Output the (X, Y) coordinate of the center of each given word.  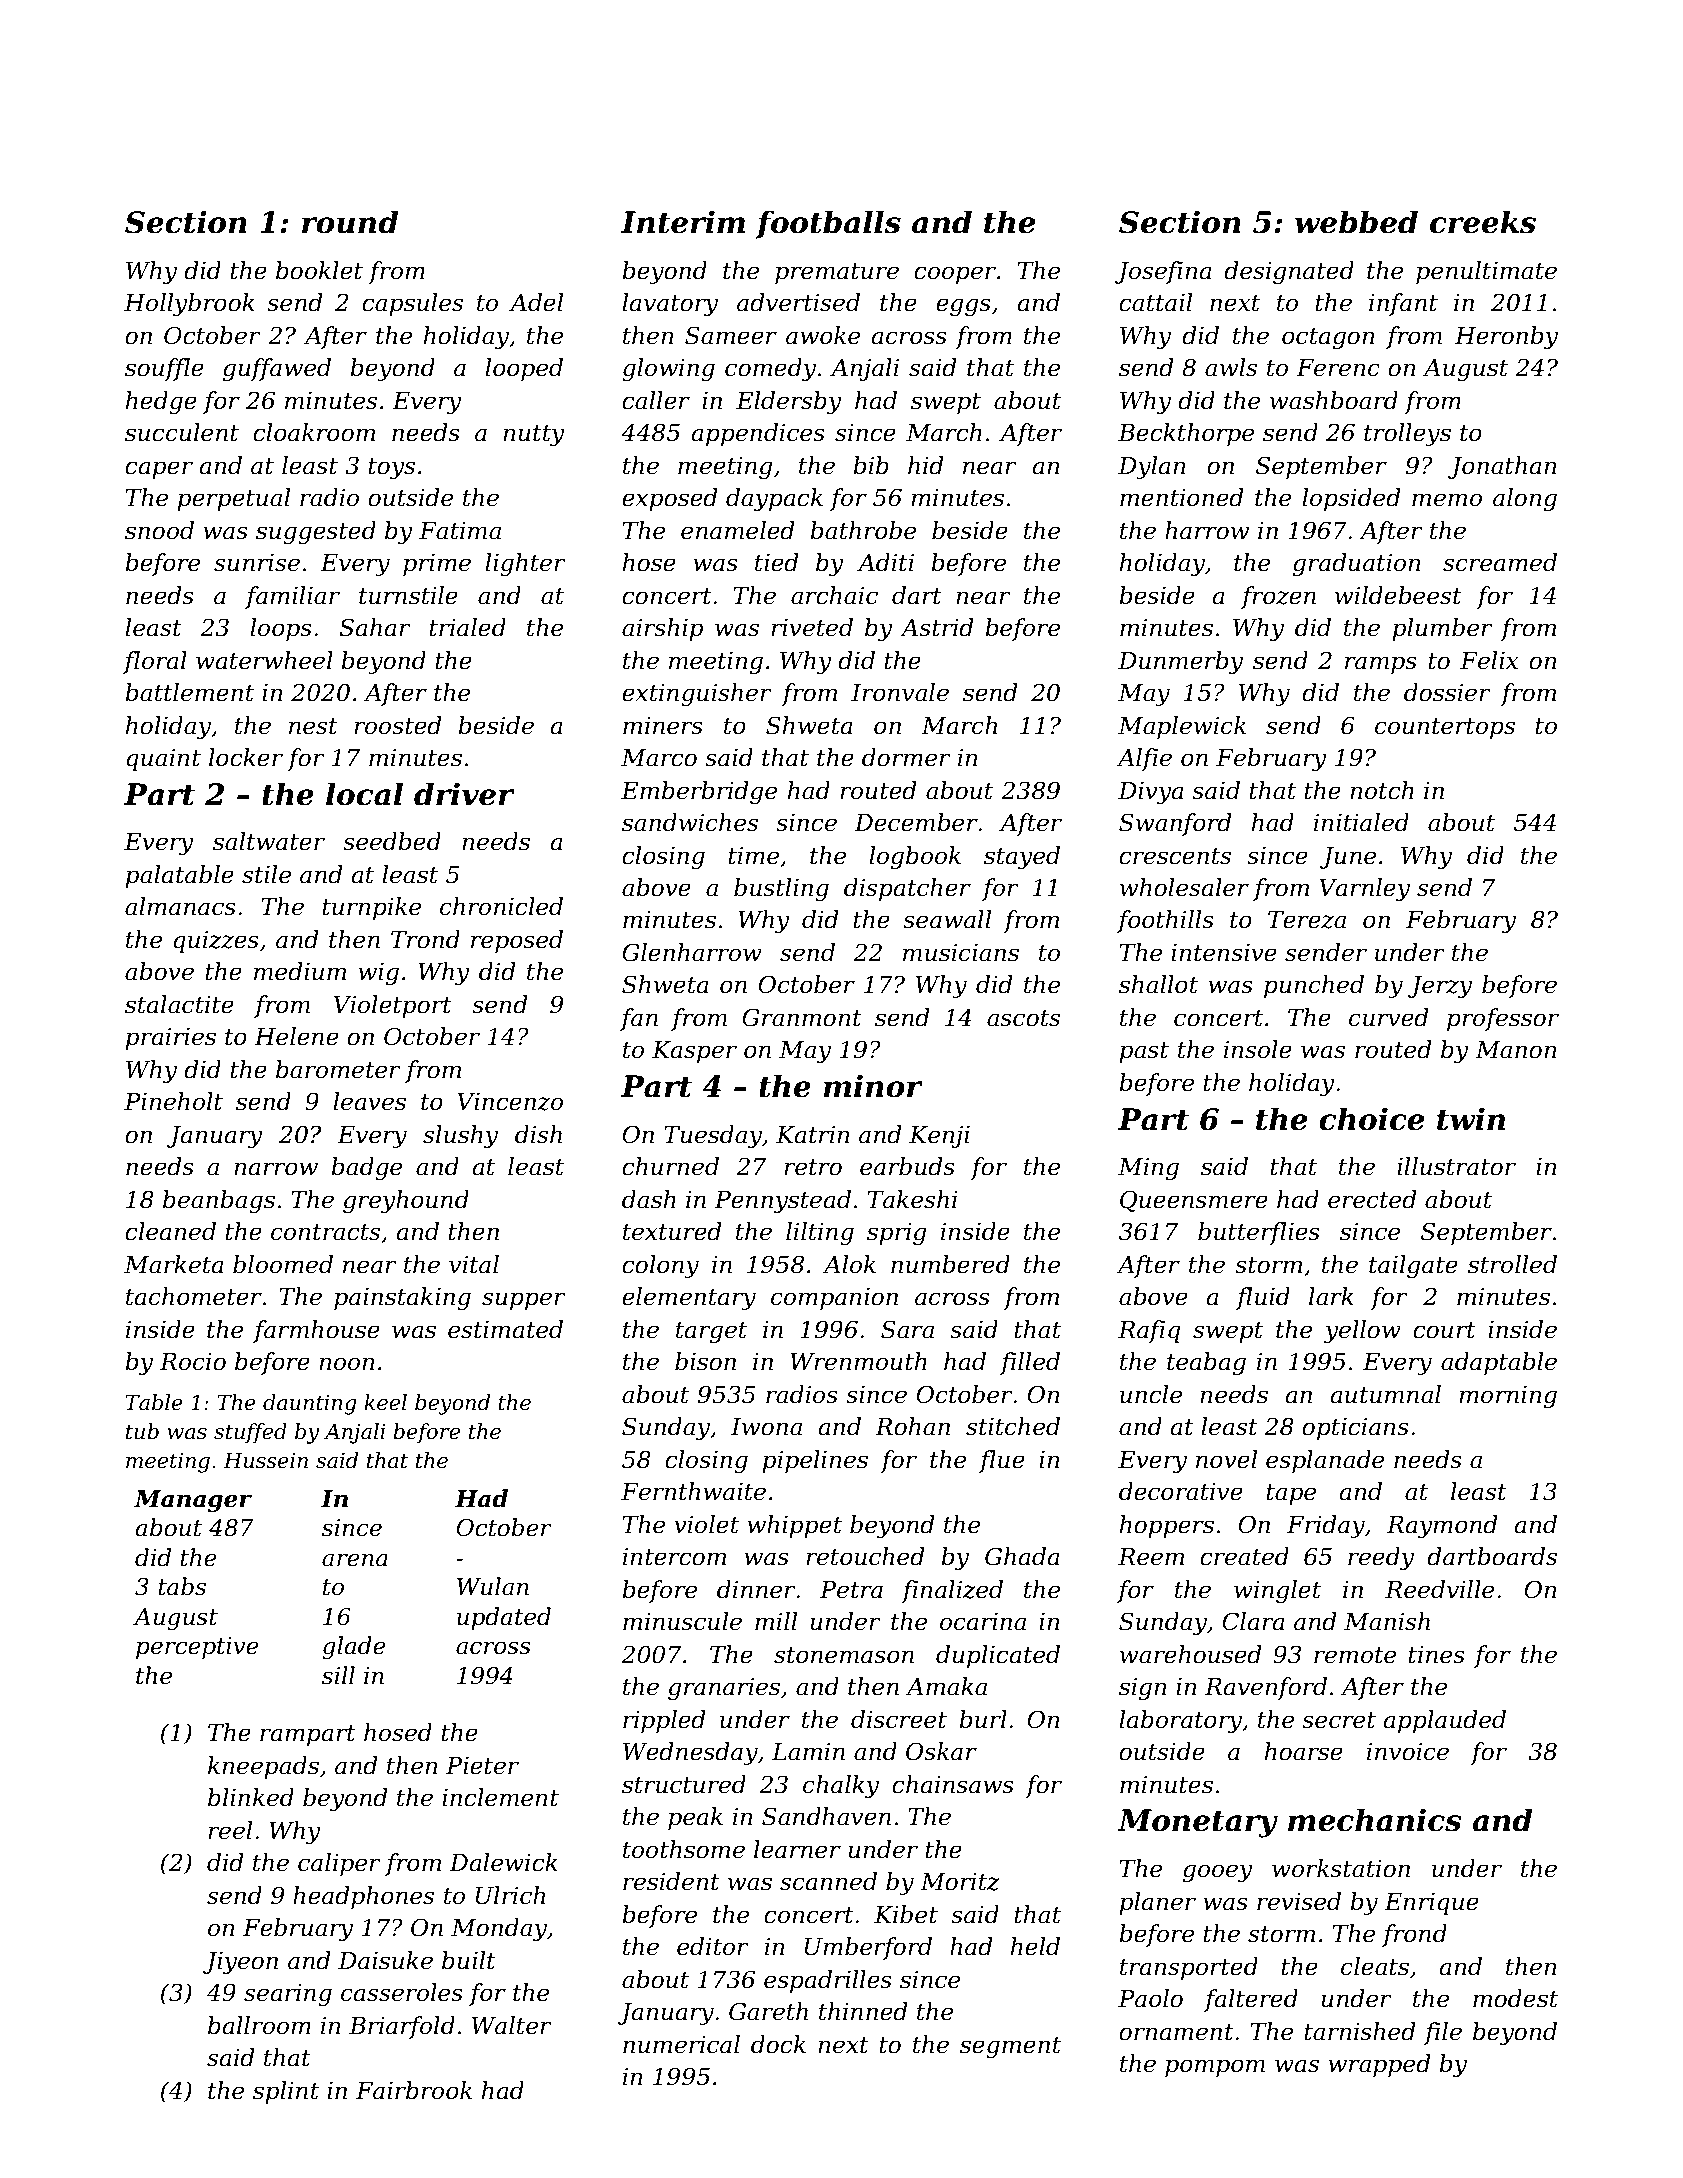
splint (286, 2092)
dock (778, 2044)
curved (1389, 1017)
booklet (319, 270)
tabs (182, 1586)
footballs (828, 224)
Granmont (802, 1017)
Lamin (808, 1752)
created (1244, 1556)
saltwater (269, 841)
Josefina (1163, 272)
